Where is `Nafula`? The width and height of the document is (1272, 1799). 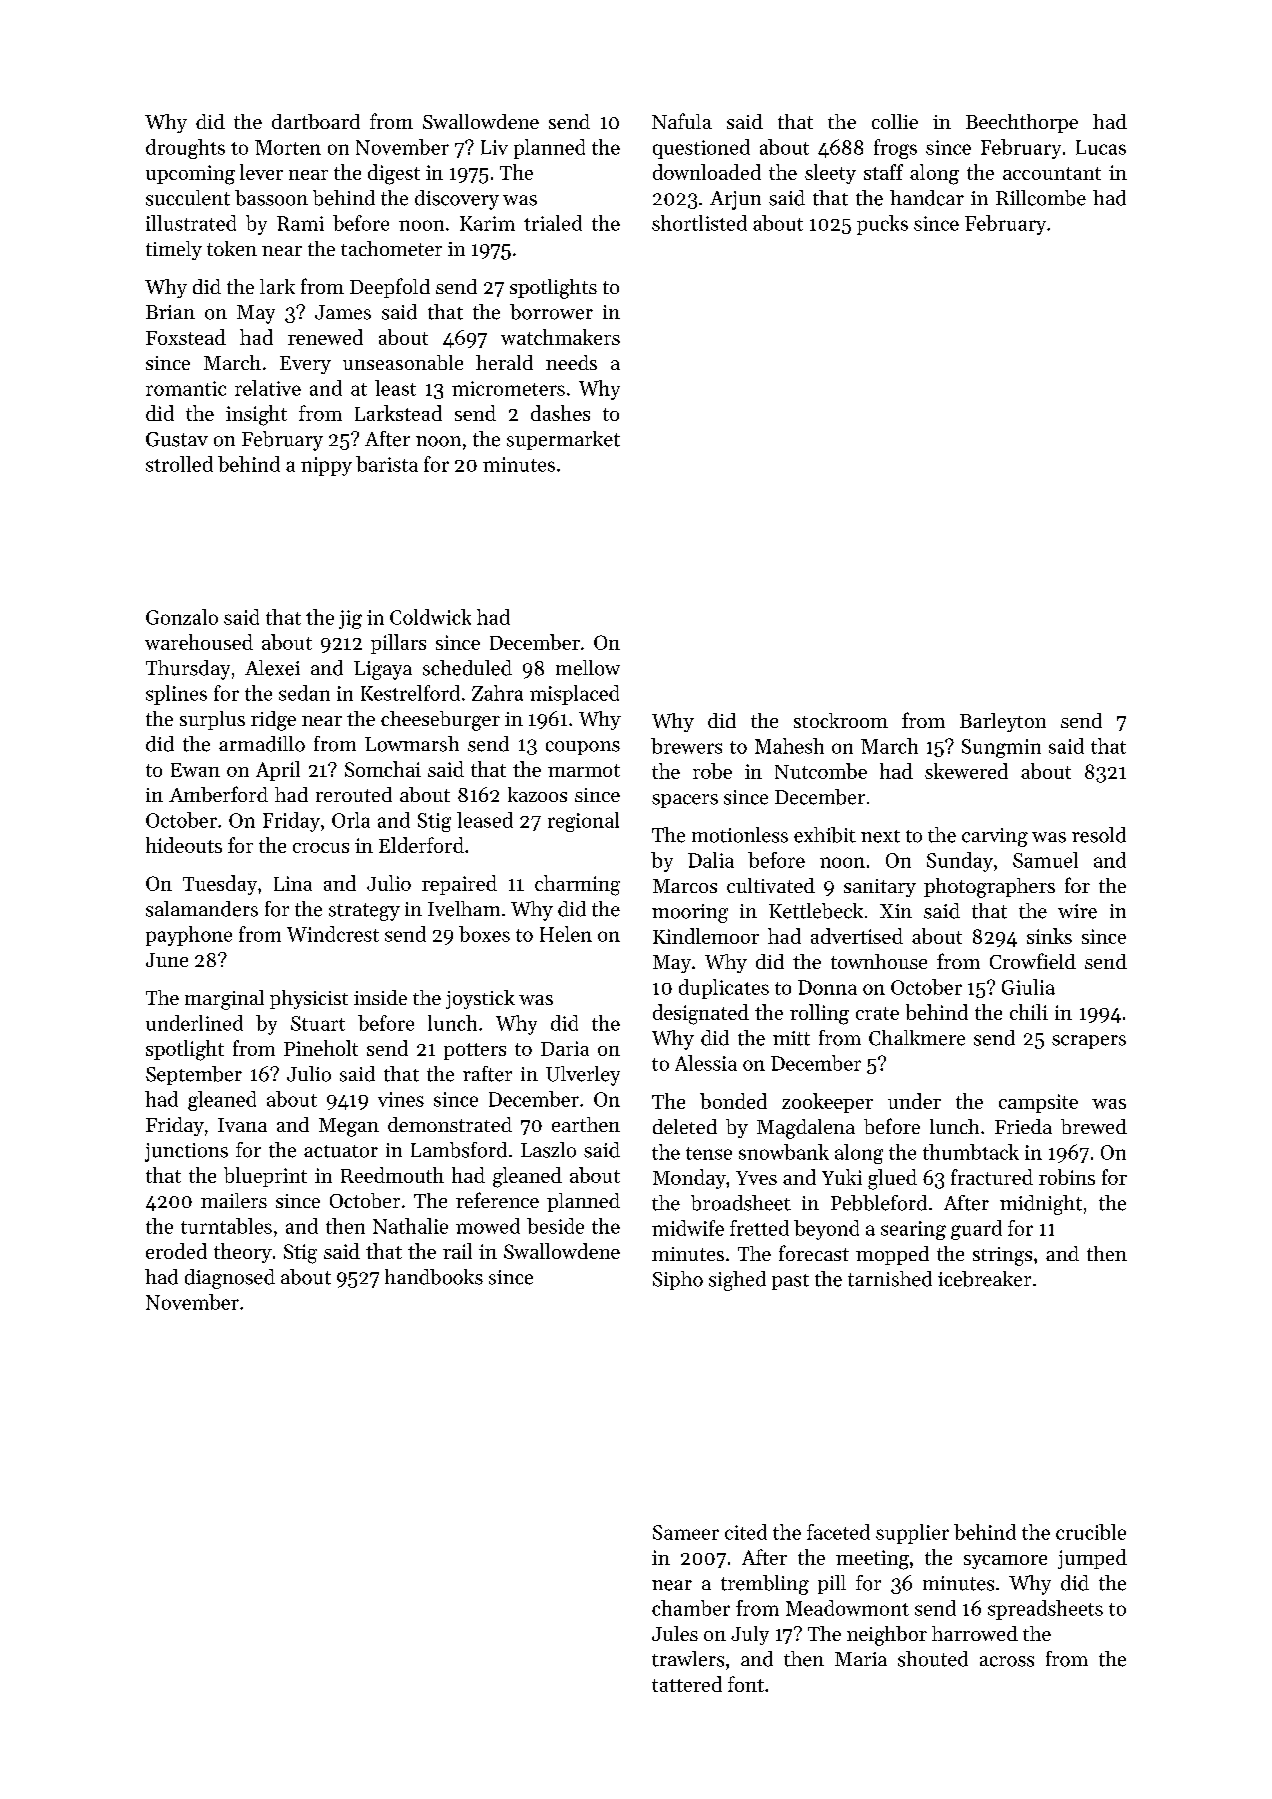 Nafula is located at coordinates (682, 121).
